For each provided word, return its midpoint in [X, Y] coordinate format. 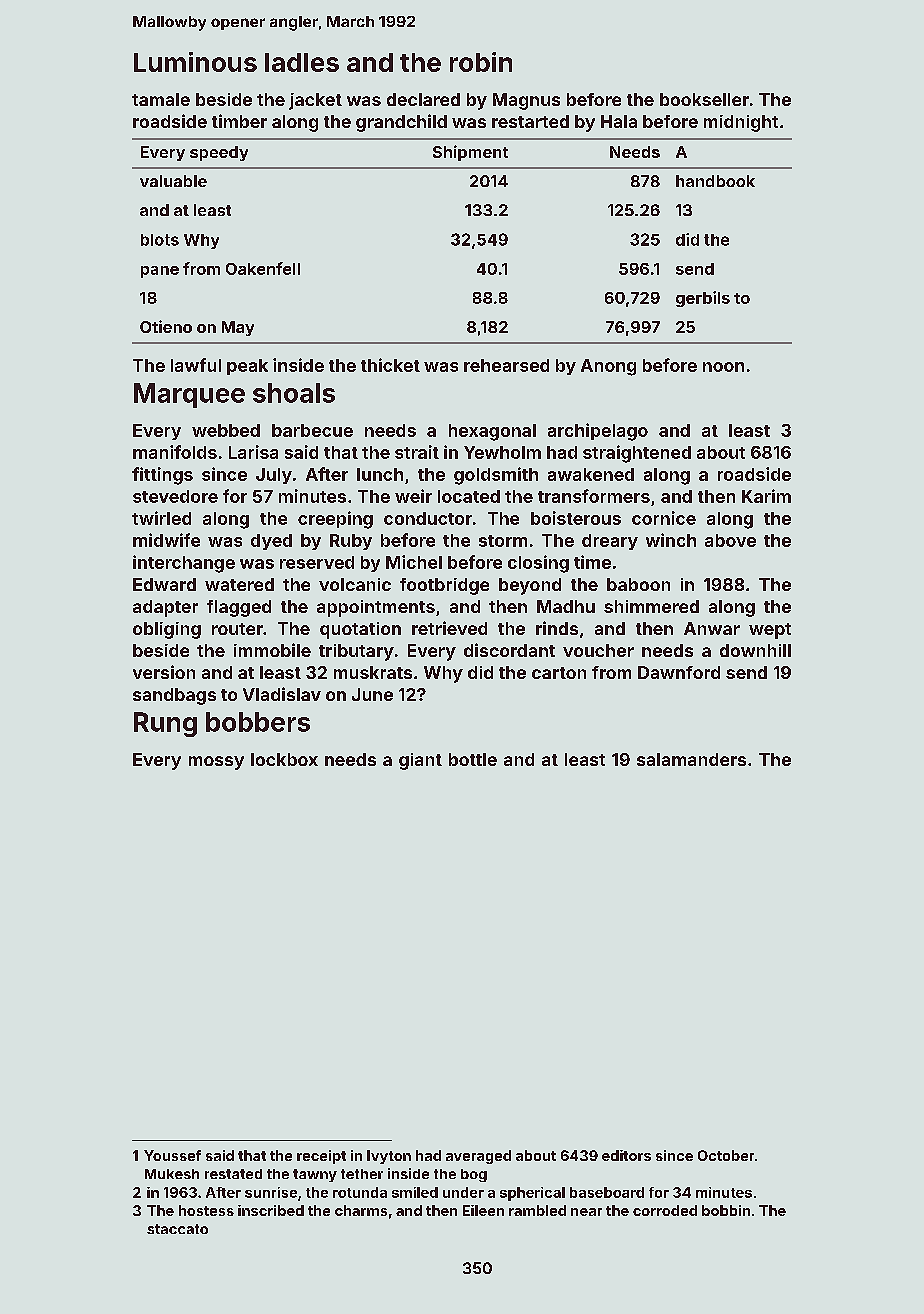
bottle [473, 759]
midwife [166, 540]
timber [239, 121]
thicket [390, 365]
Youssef [172, 1155]
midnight [741, 123]
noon [723, 367]
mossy [216, 763]
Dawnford [679, 672]
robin [481, 62]
